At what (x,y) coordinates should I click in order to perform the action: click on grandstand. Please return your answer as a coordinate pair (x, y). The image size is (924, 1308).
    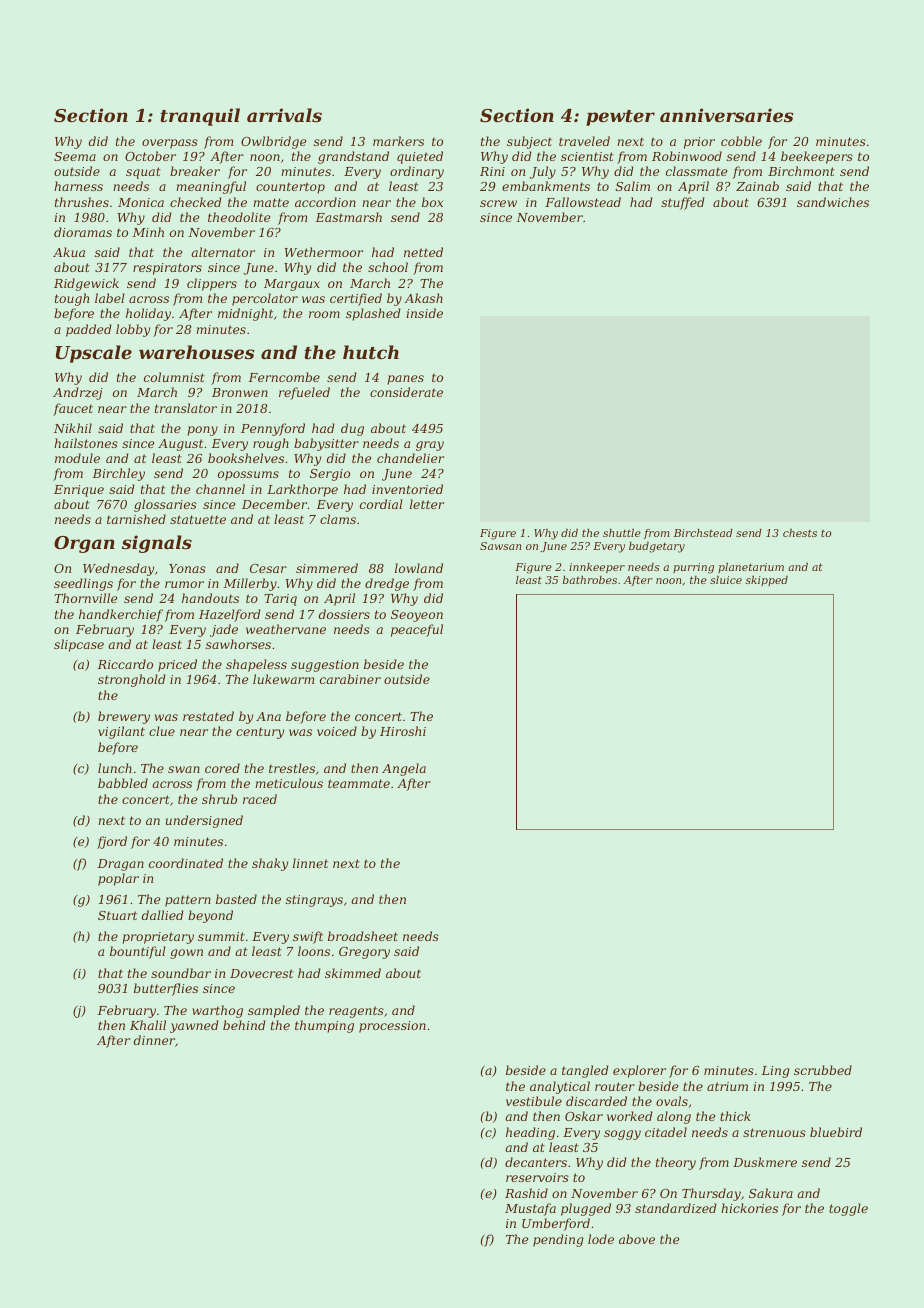
    Looking at the image, I should click on (353, 157).
